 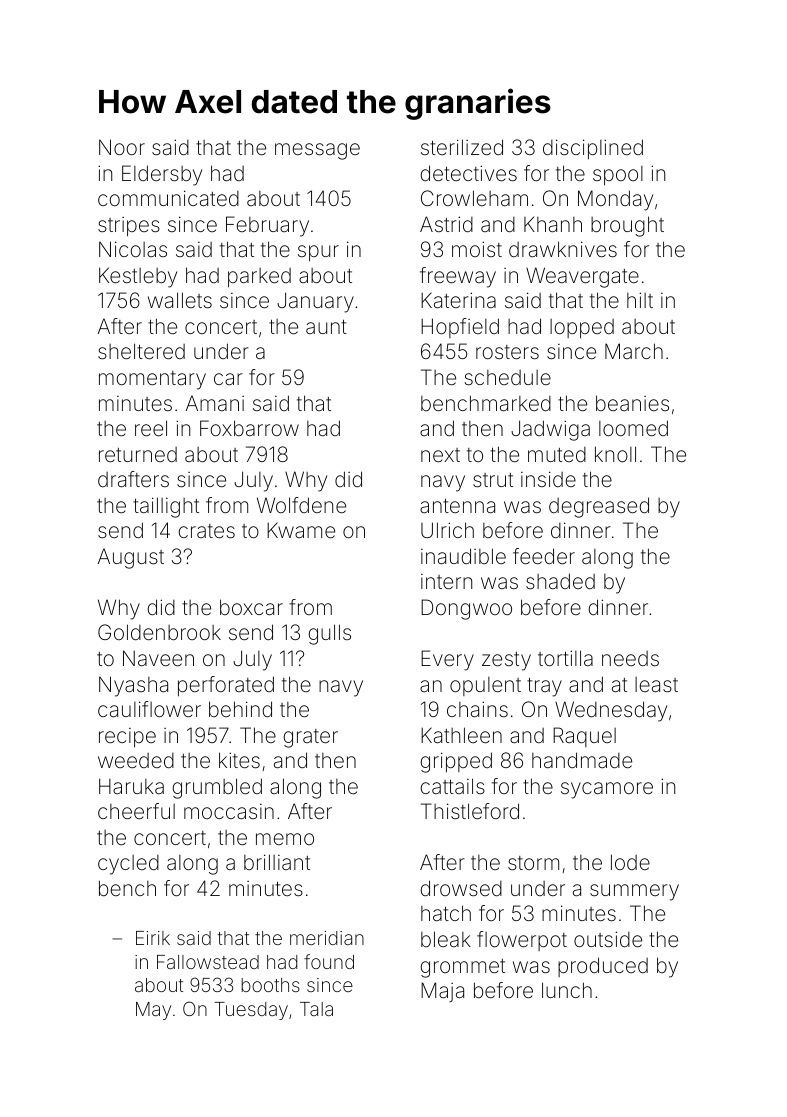 What do you see at coordinates (442, 992) in the screenshot?
I see `Maja` at bounding box center [442, 992].
